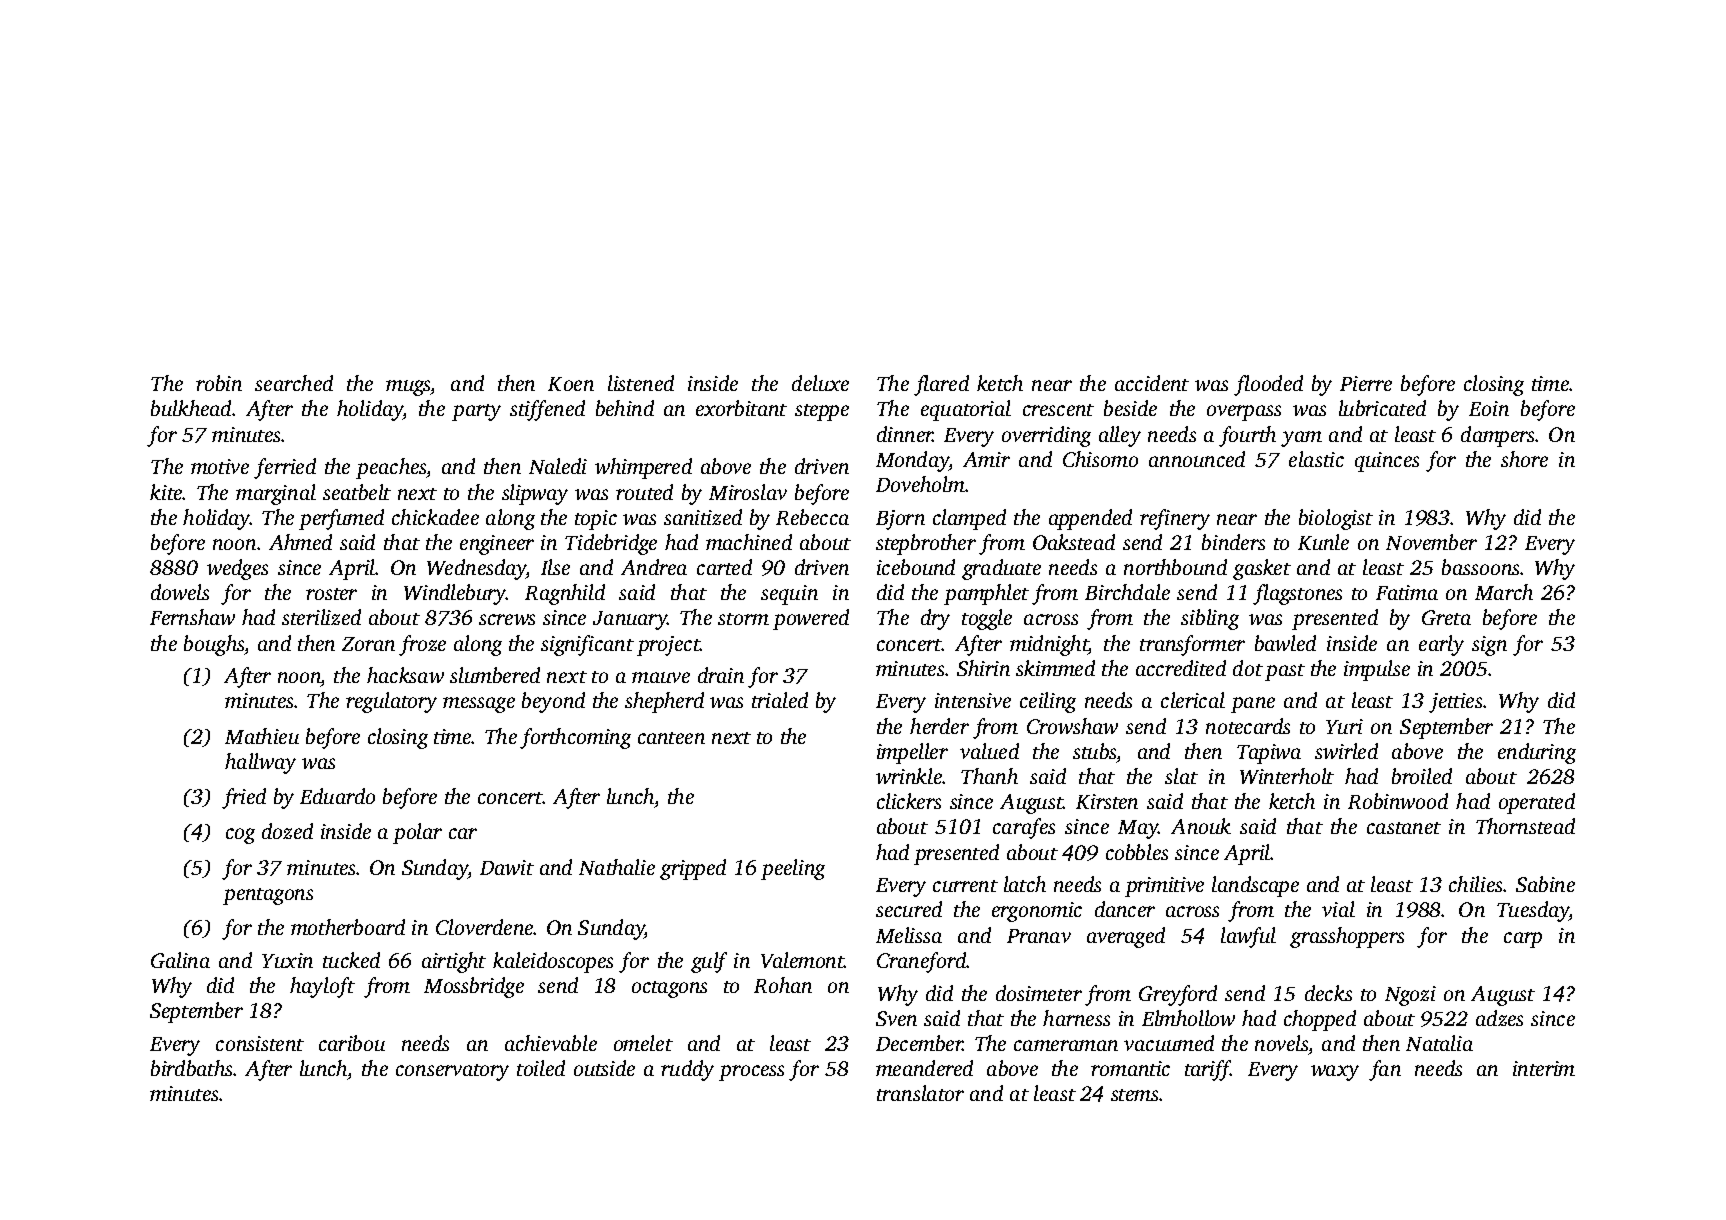 Image resolution: width=1726 pixels, height=1220 pixels. What do you see at coordinates (337, 796) in the image?
I see `Eduardo` at bounding box center [337, 796].
